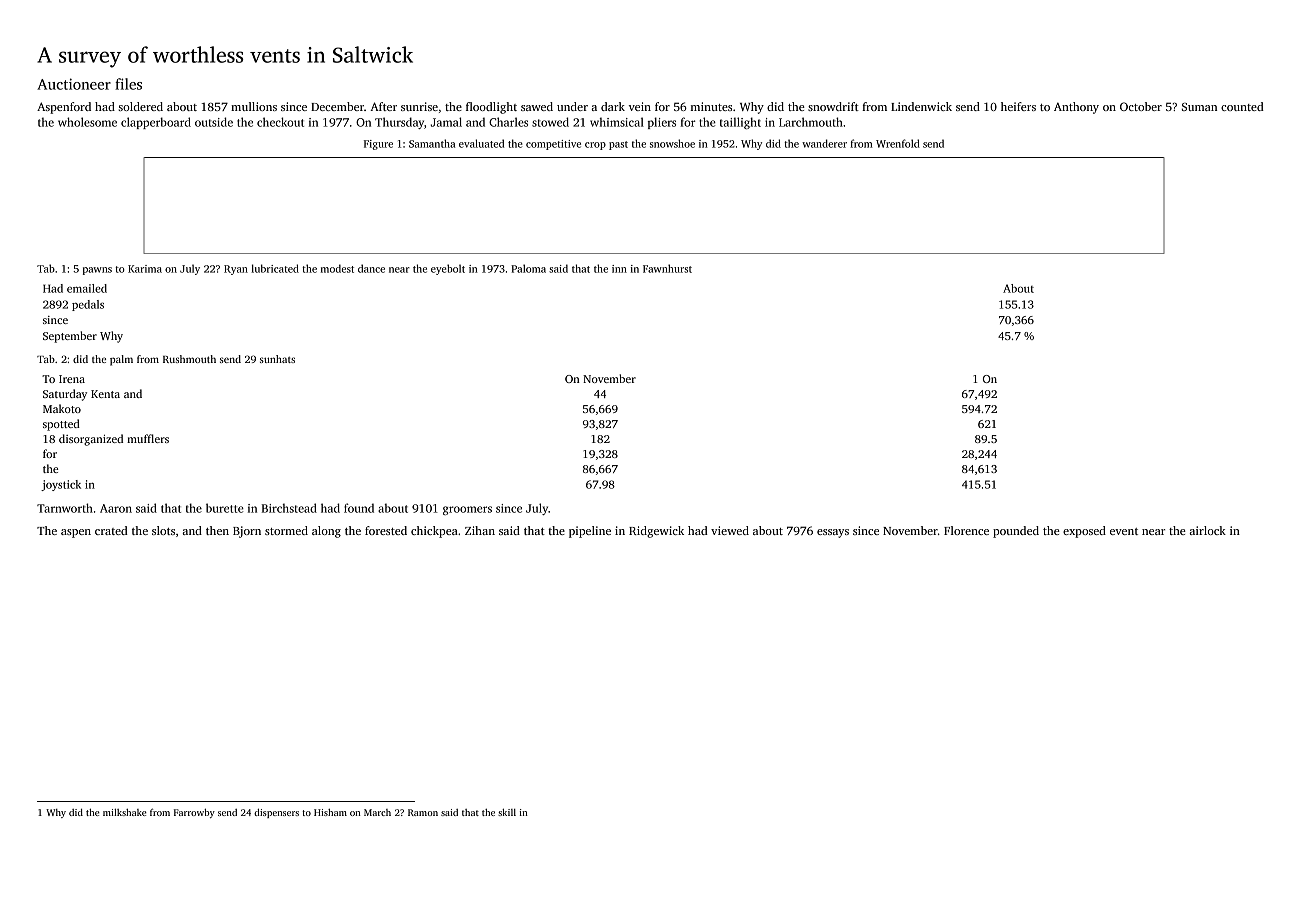 Image resolution: width=1308 pixels, height=924 pixels. I want to click on skill, so click(507, 812).
